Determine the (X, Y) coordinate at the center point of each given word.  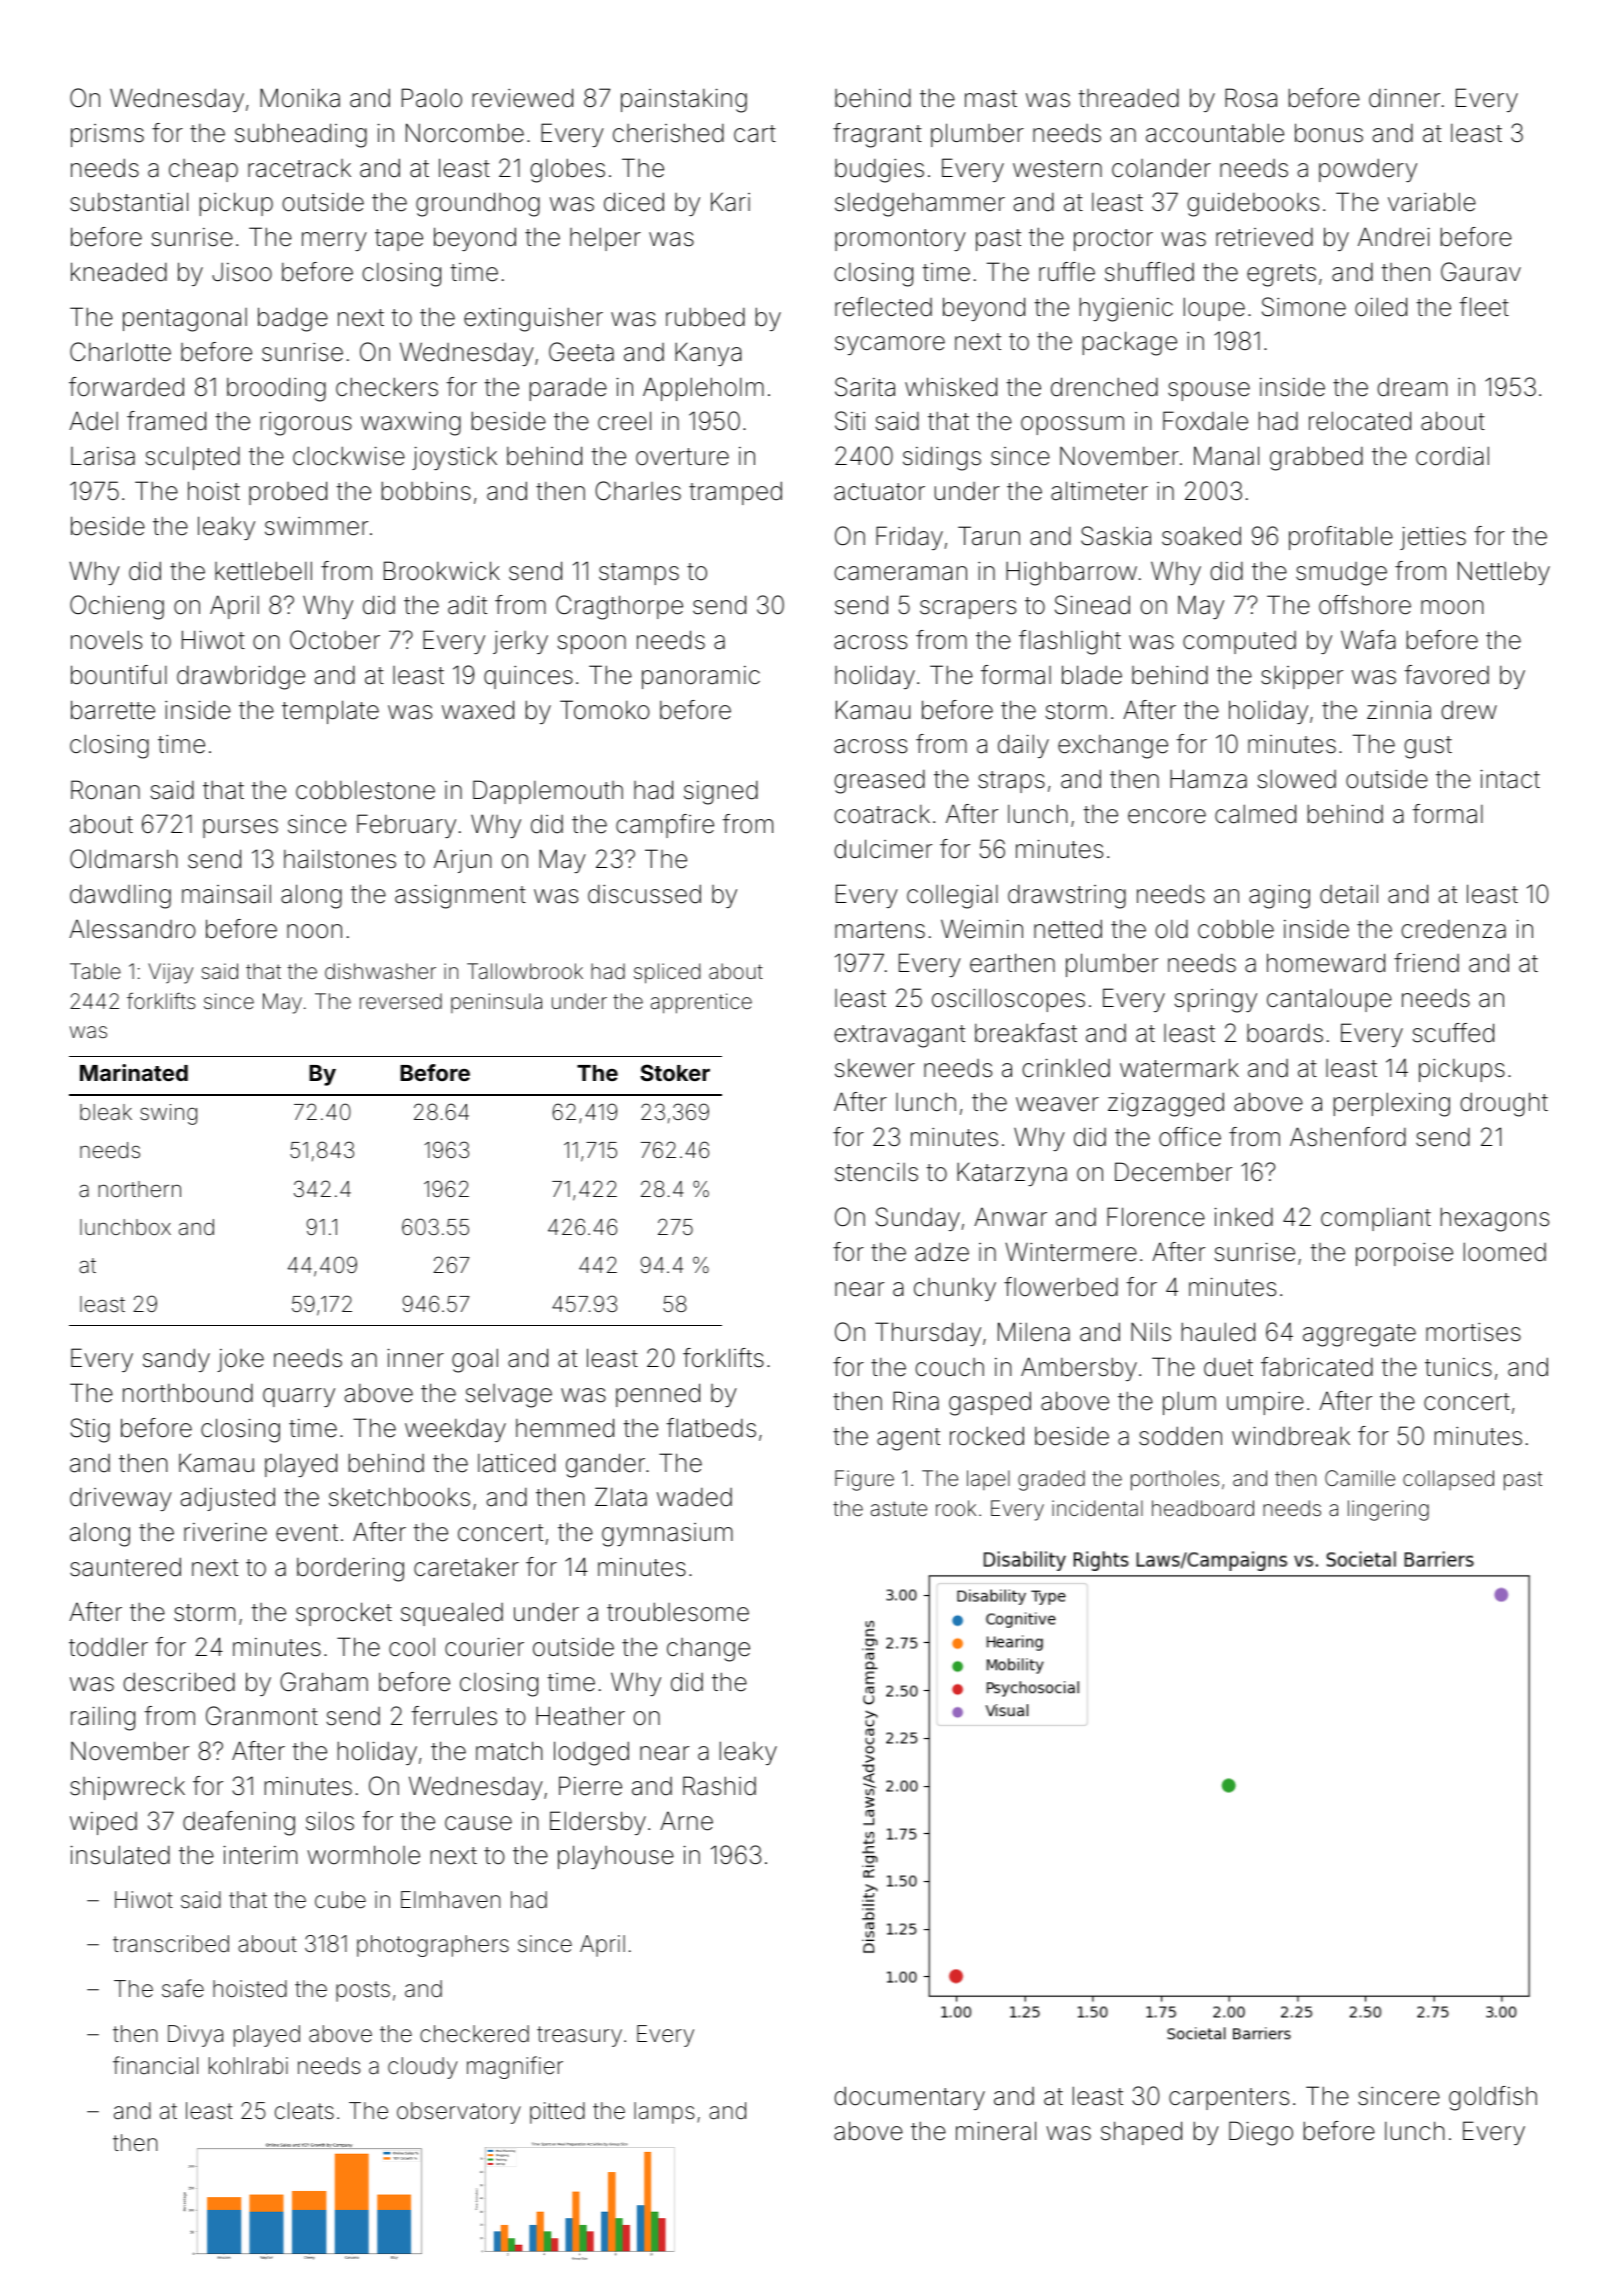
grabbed (1316, 458)
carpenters (1229, 2099)
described (179, 1682)
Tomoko (605, 710)
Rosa (1251, 98)
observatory (459, 2113)
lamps (664, 2113)
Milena (1034, 1332)
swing (168, 1114)
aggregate (1359, 1335)
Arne (686, 1821)
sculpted (193, 458)
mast (991, 99)
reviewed (523, 98)
